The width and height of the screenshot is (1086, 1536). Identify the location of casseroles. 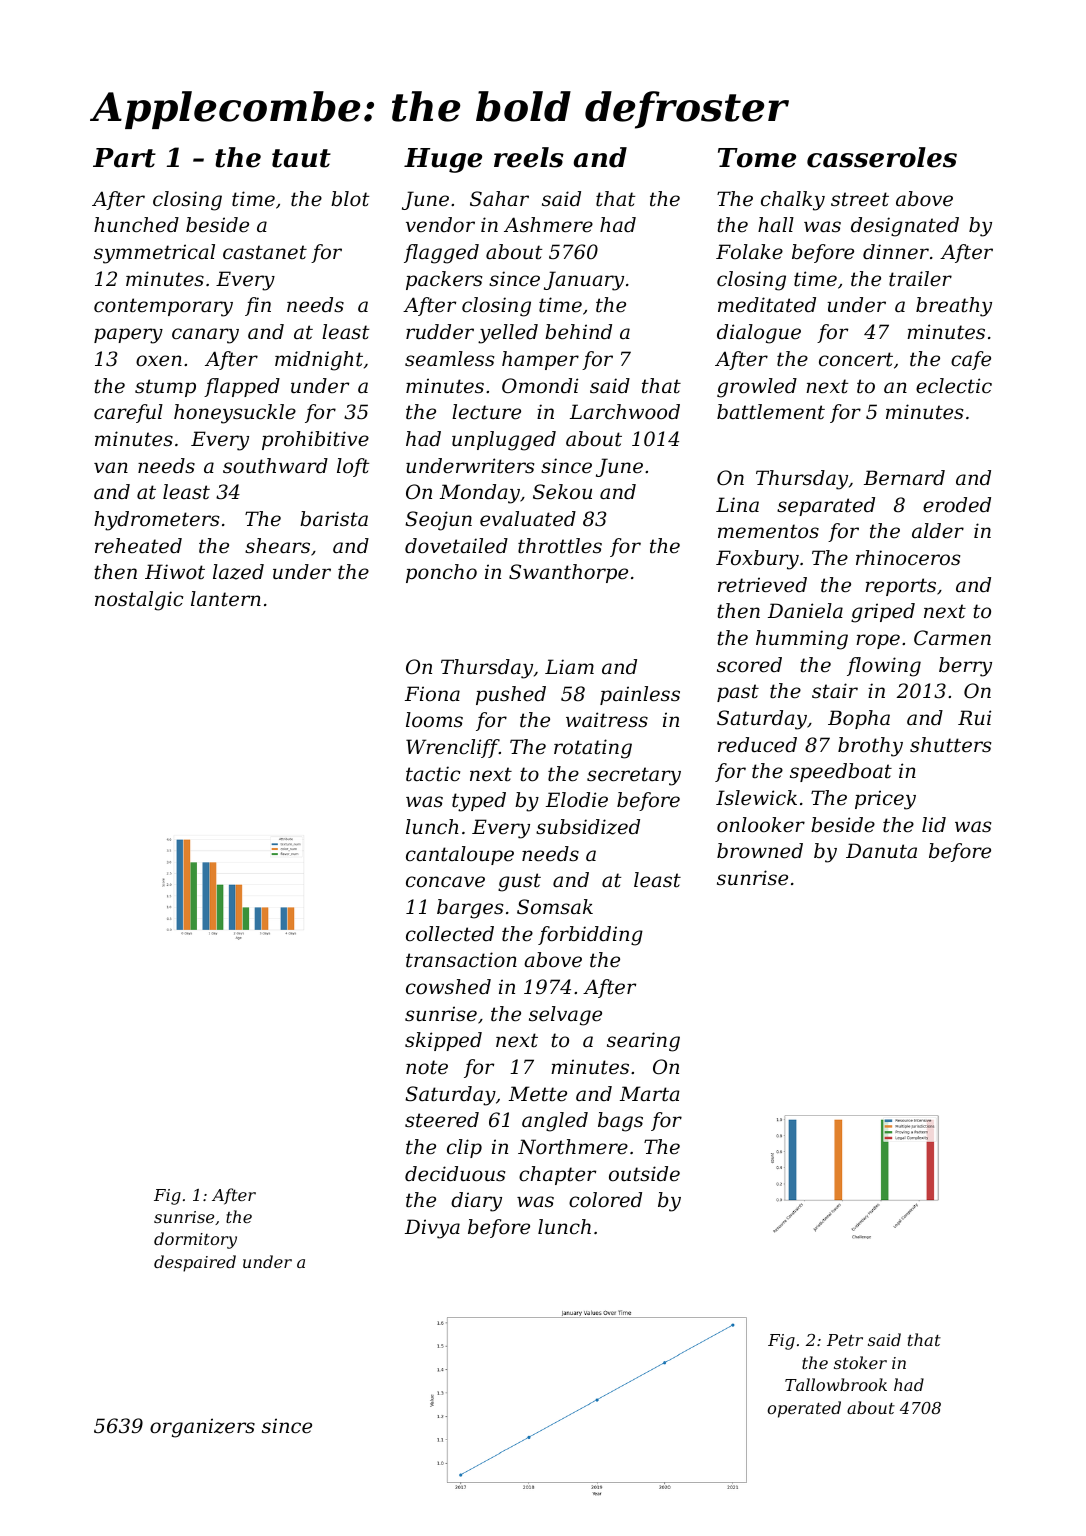
(882, 157).
